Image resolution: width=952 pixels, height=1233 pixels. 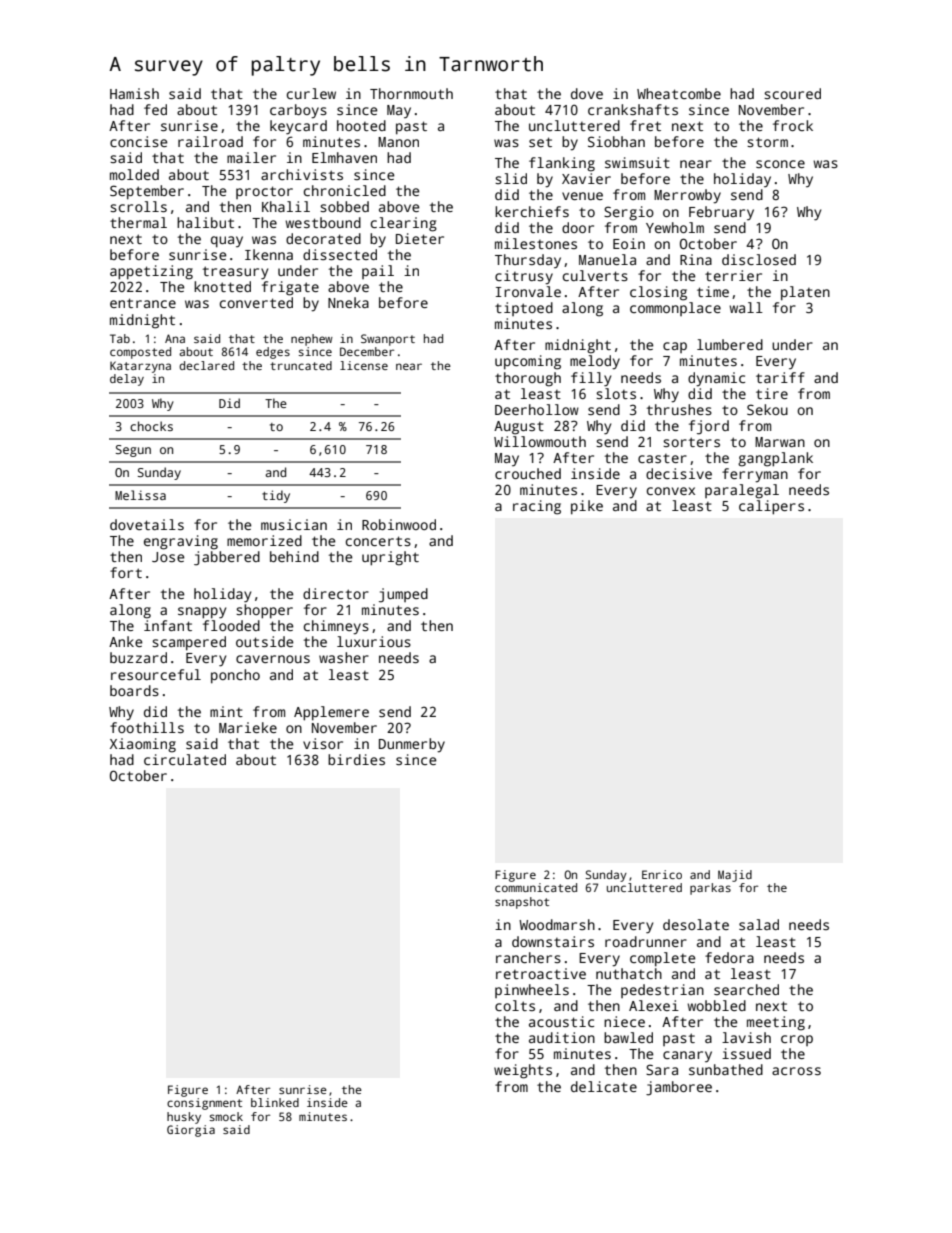 What do you see at coordinates (540, 441) in the screenshot?
I see `Willowmouth` at bounding box center [540, 441].
